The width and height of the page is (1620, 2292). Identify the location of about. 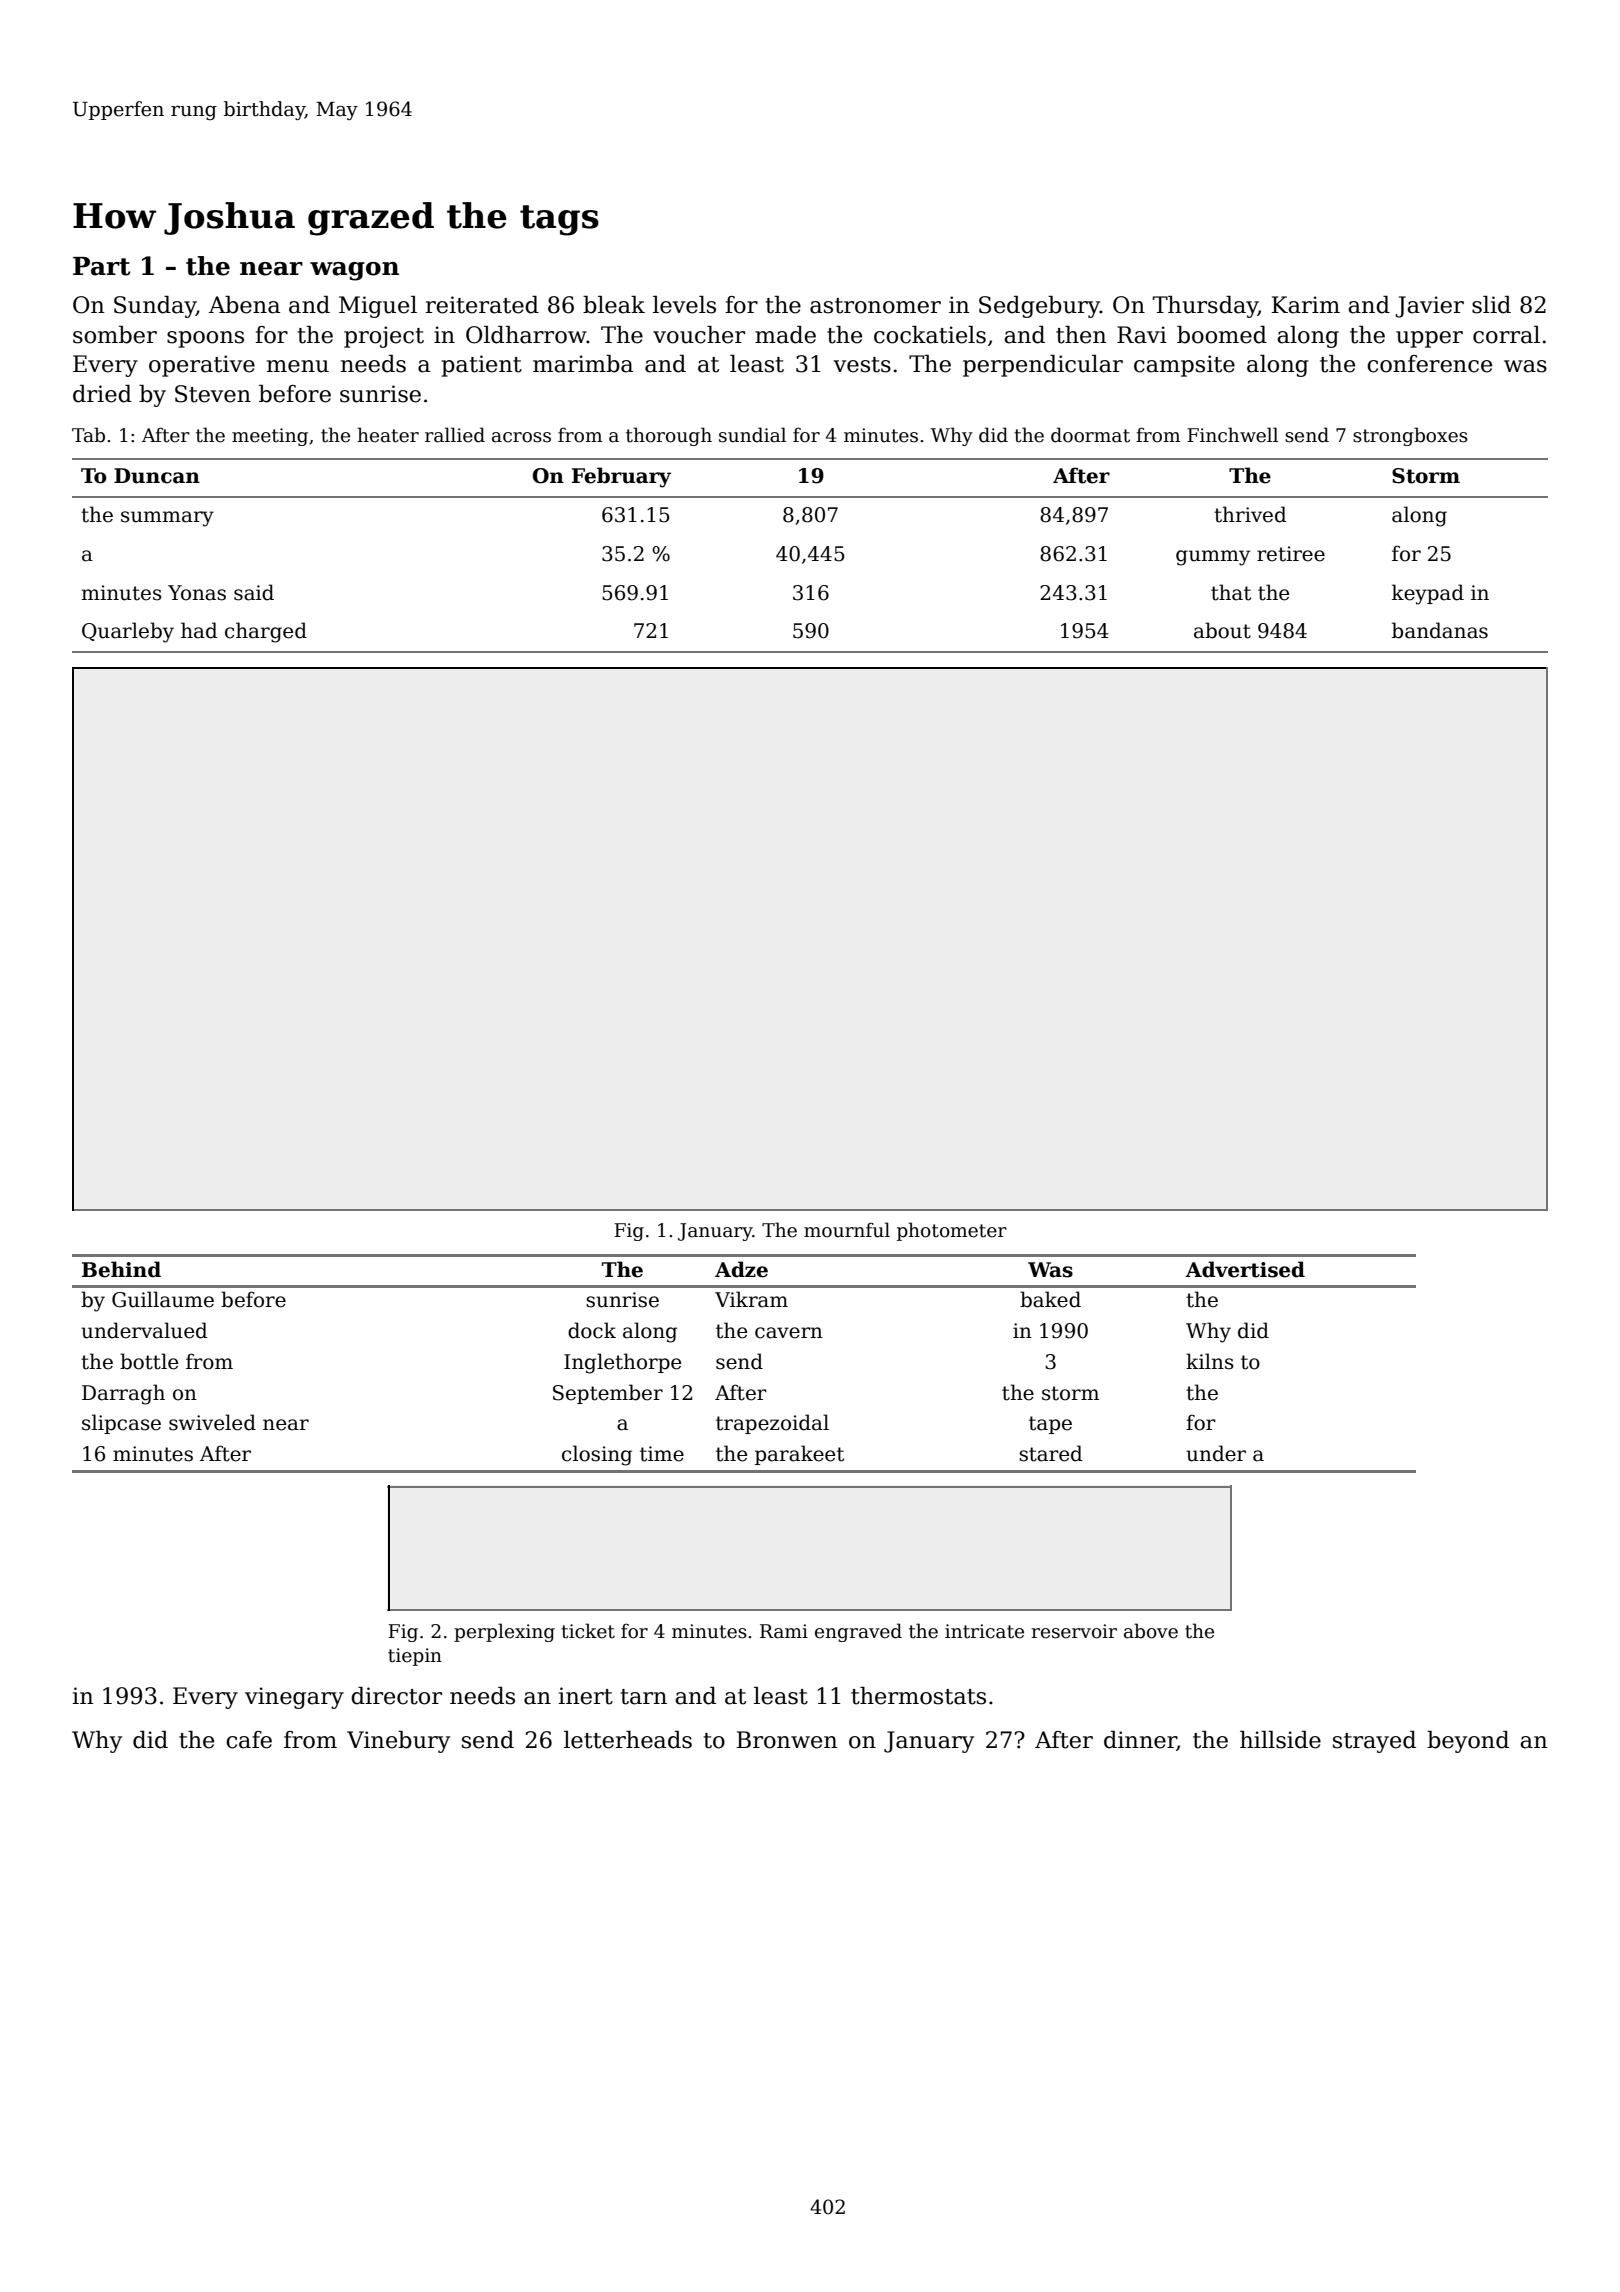
(1222, 630).
